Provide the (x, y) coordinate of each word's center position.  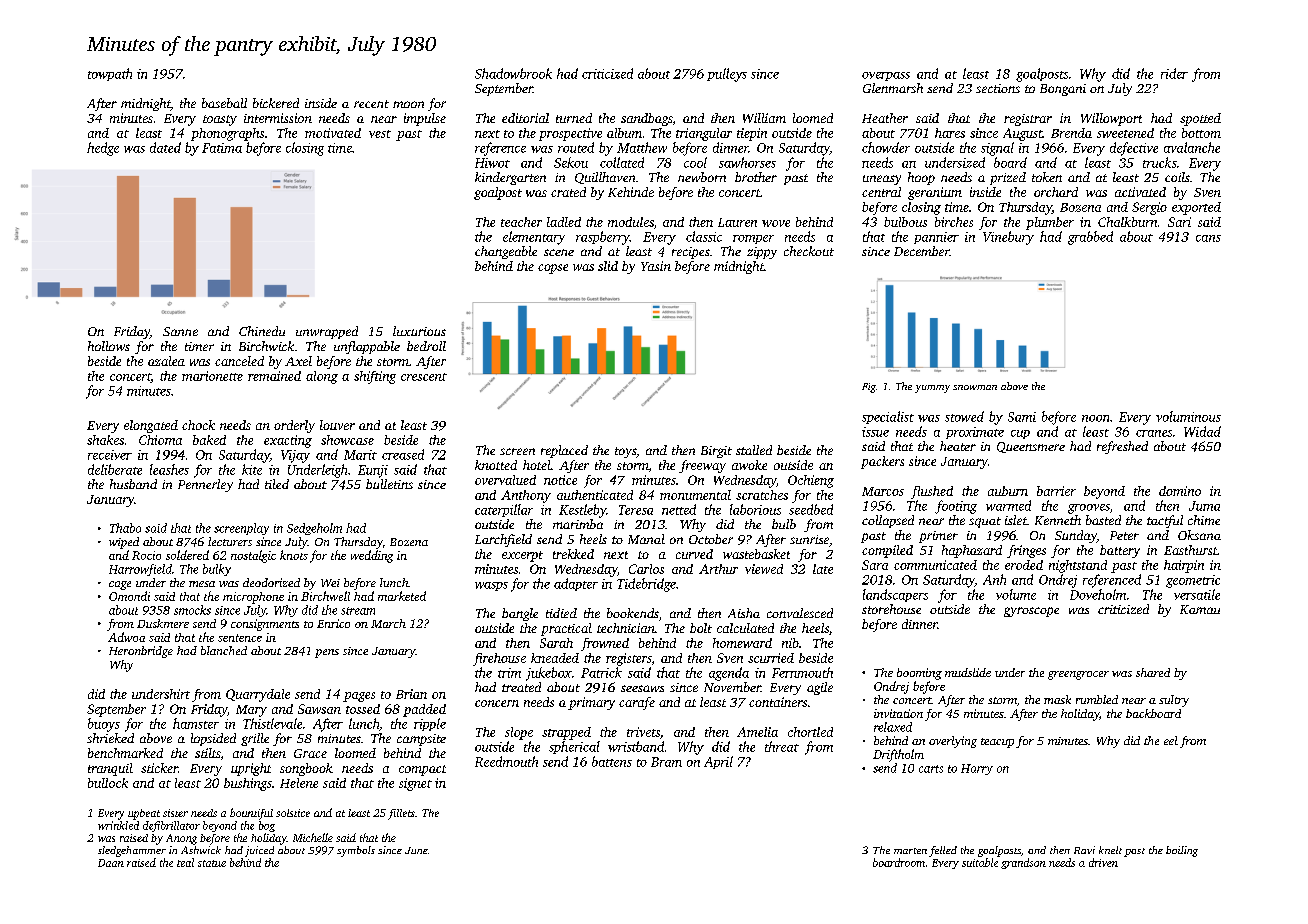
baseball (224, 103)
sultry (1174, 701)
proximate (975, 433)
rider (1174, 73)
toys (625, 452)
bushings (248, 784)
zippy (762, 253)
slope (519, 733)
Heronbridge (141, 652)
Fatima (222, 148)
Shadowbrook (513, 73)
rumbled (1097, 699)
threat (782, 746)
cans (1208, 238)
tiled (277, 484)
